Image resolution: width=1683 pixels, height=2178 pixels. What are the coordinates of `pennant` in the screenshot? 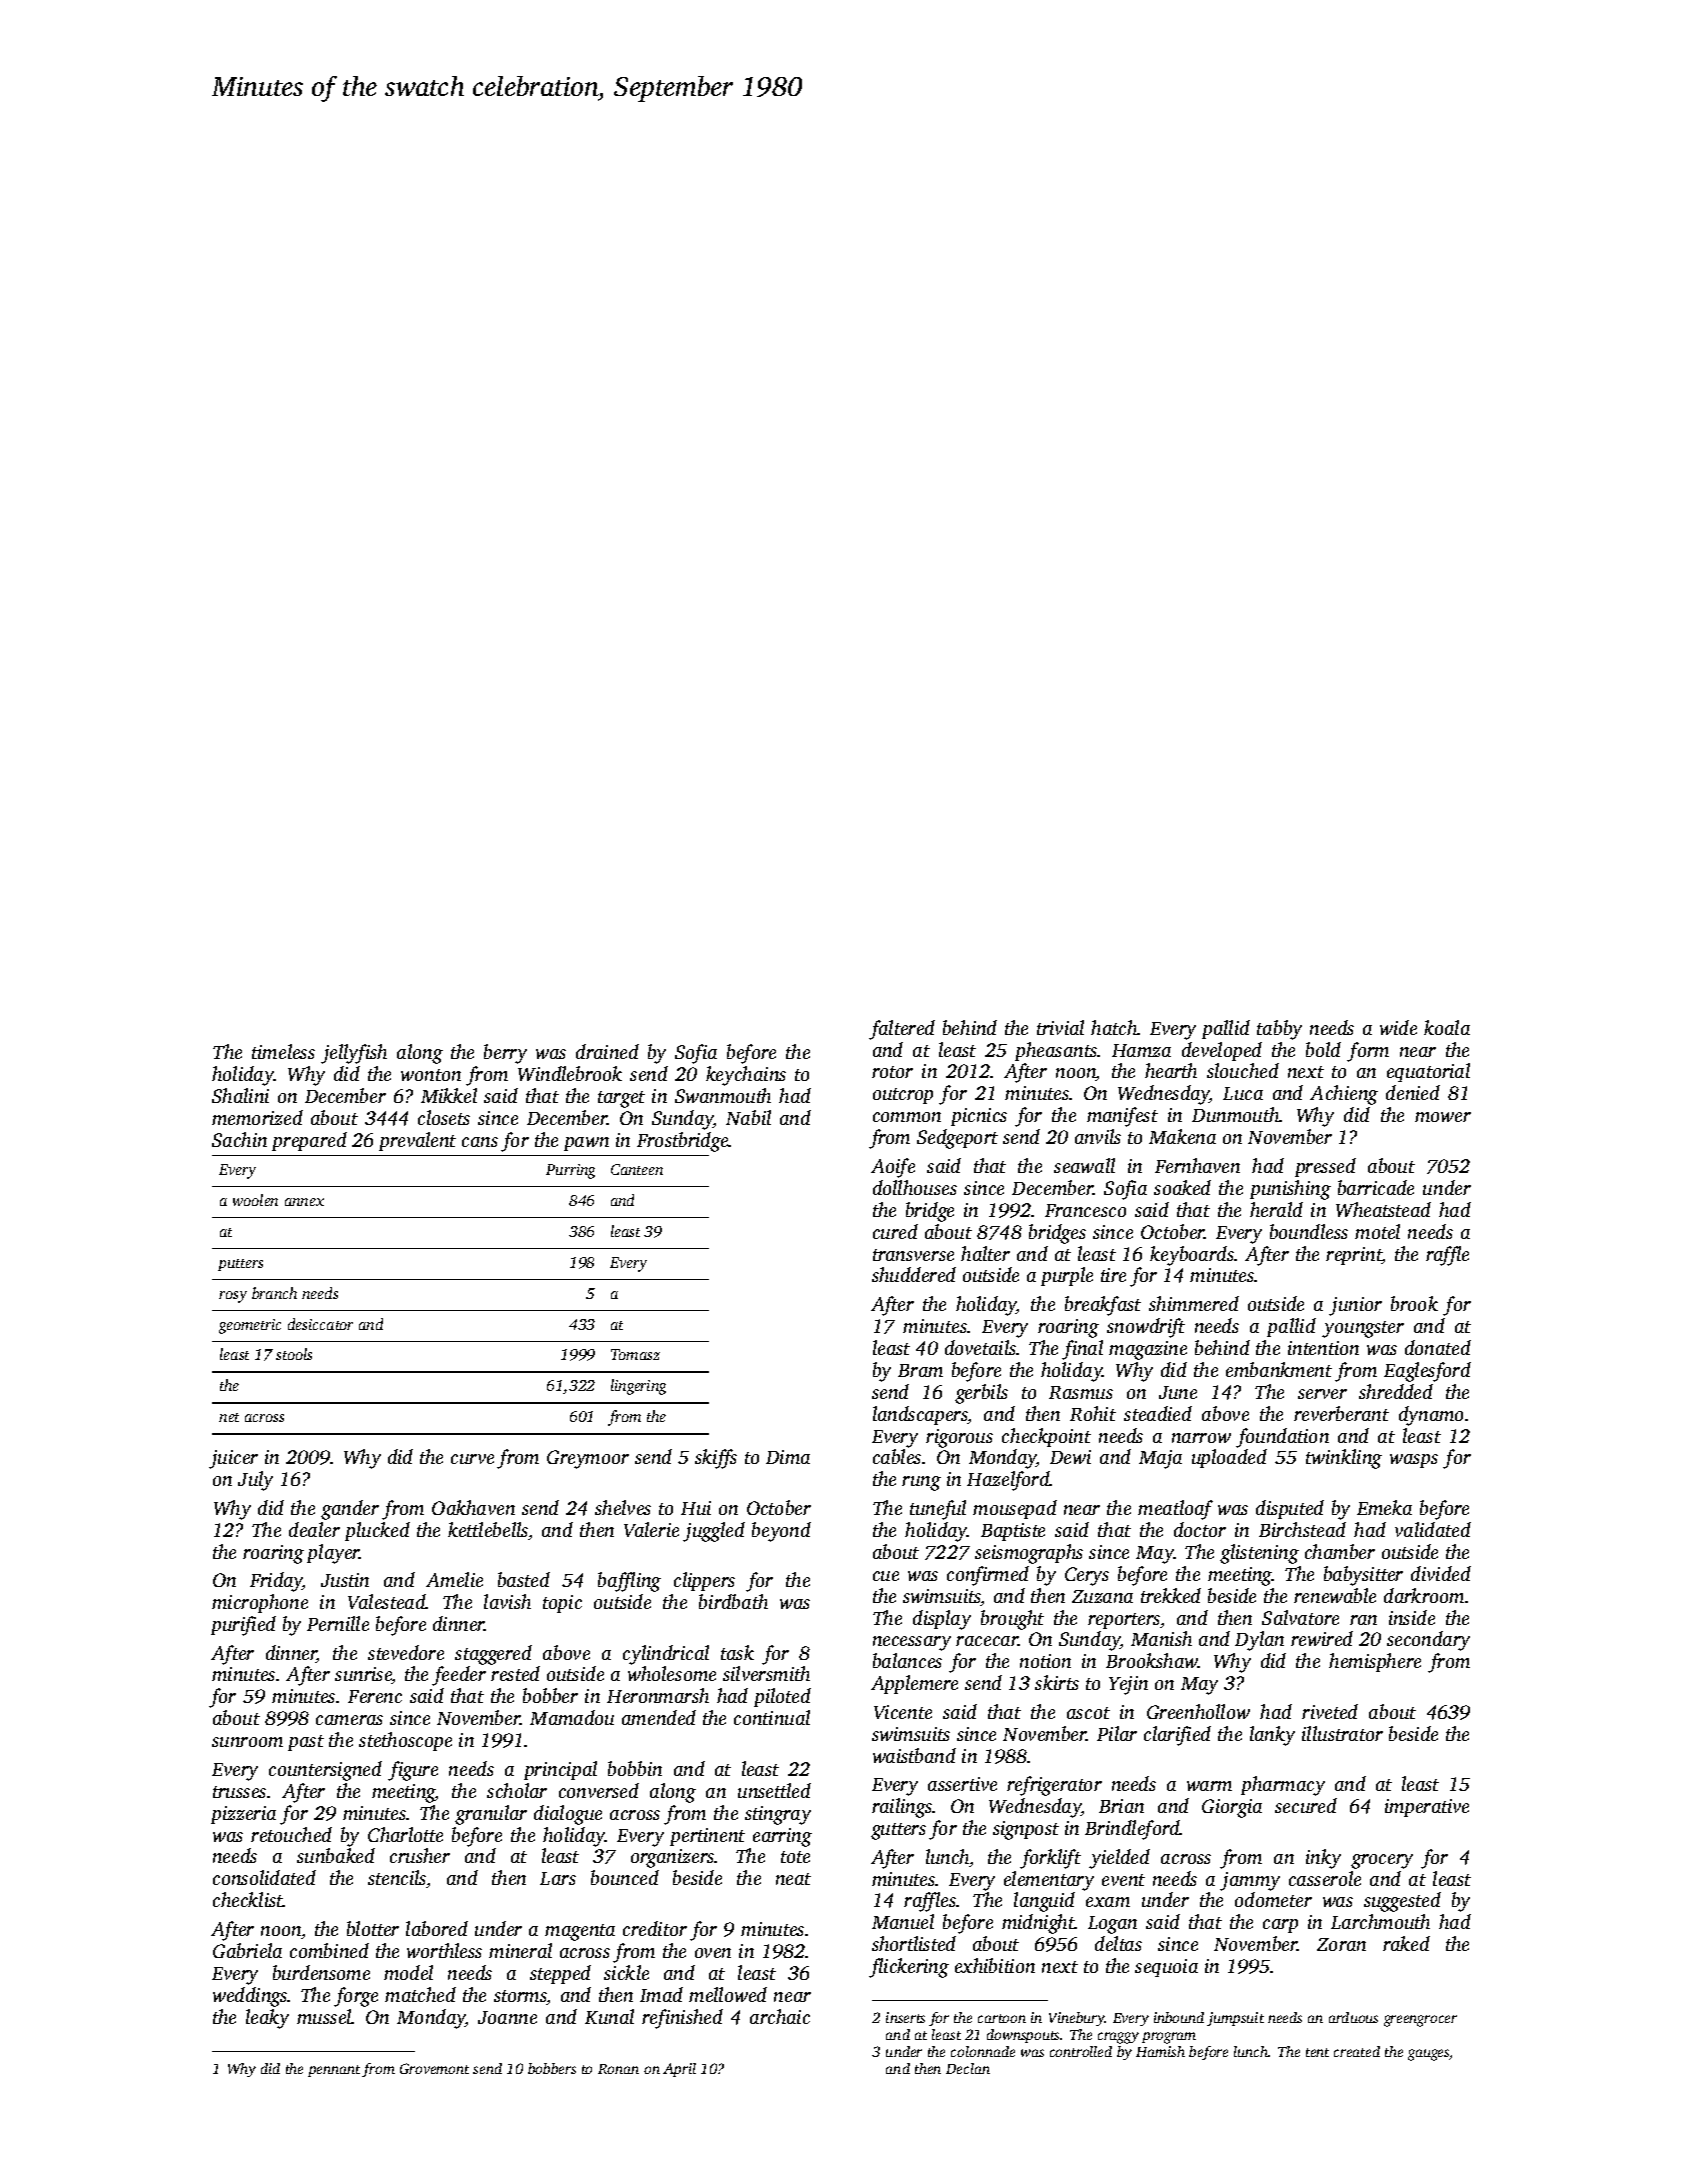 It's located at (334, 2071).
